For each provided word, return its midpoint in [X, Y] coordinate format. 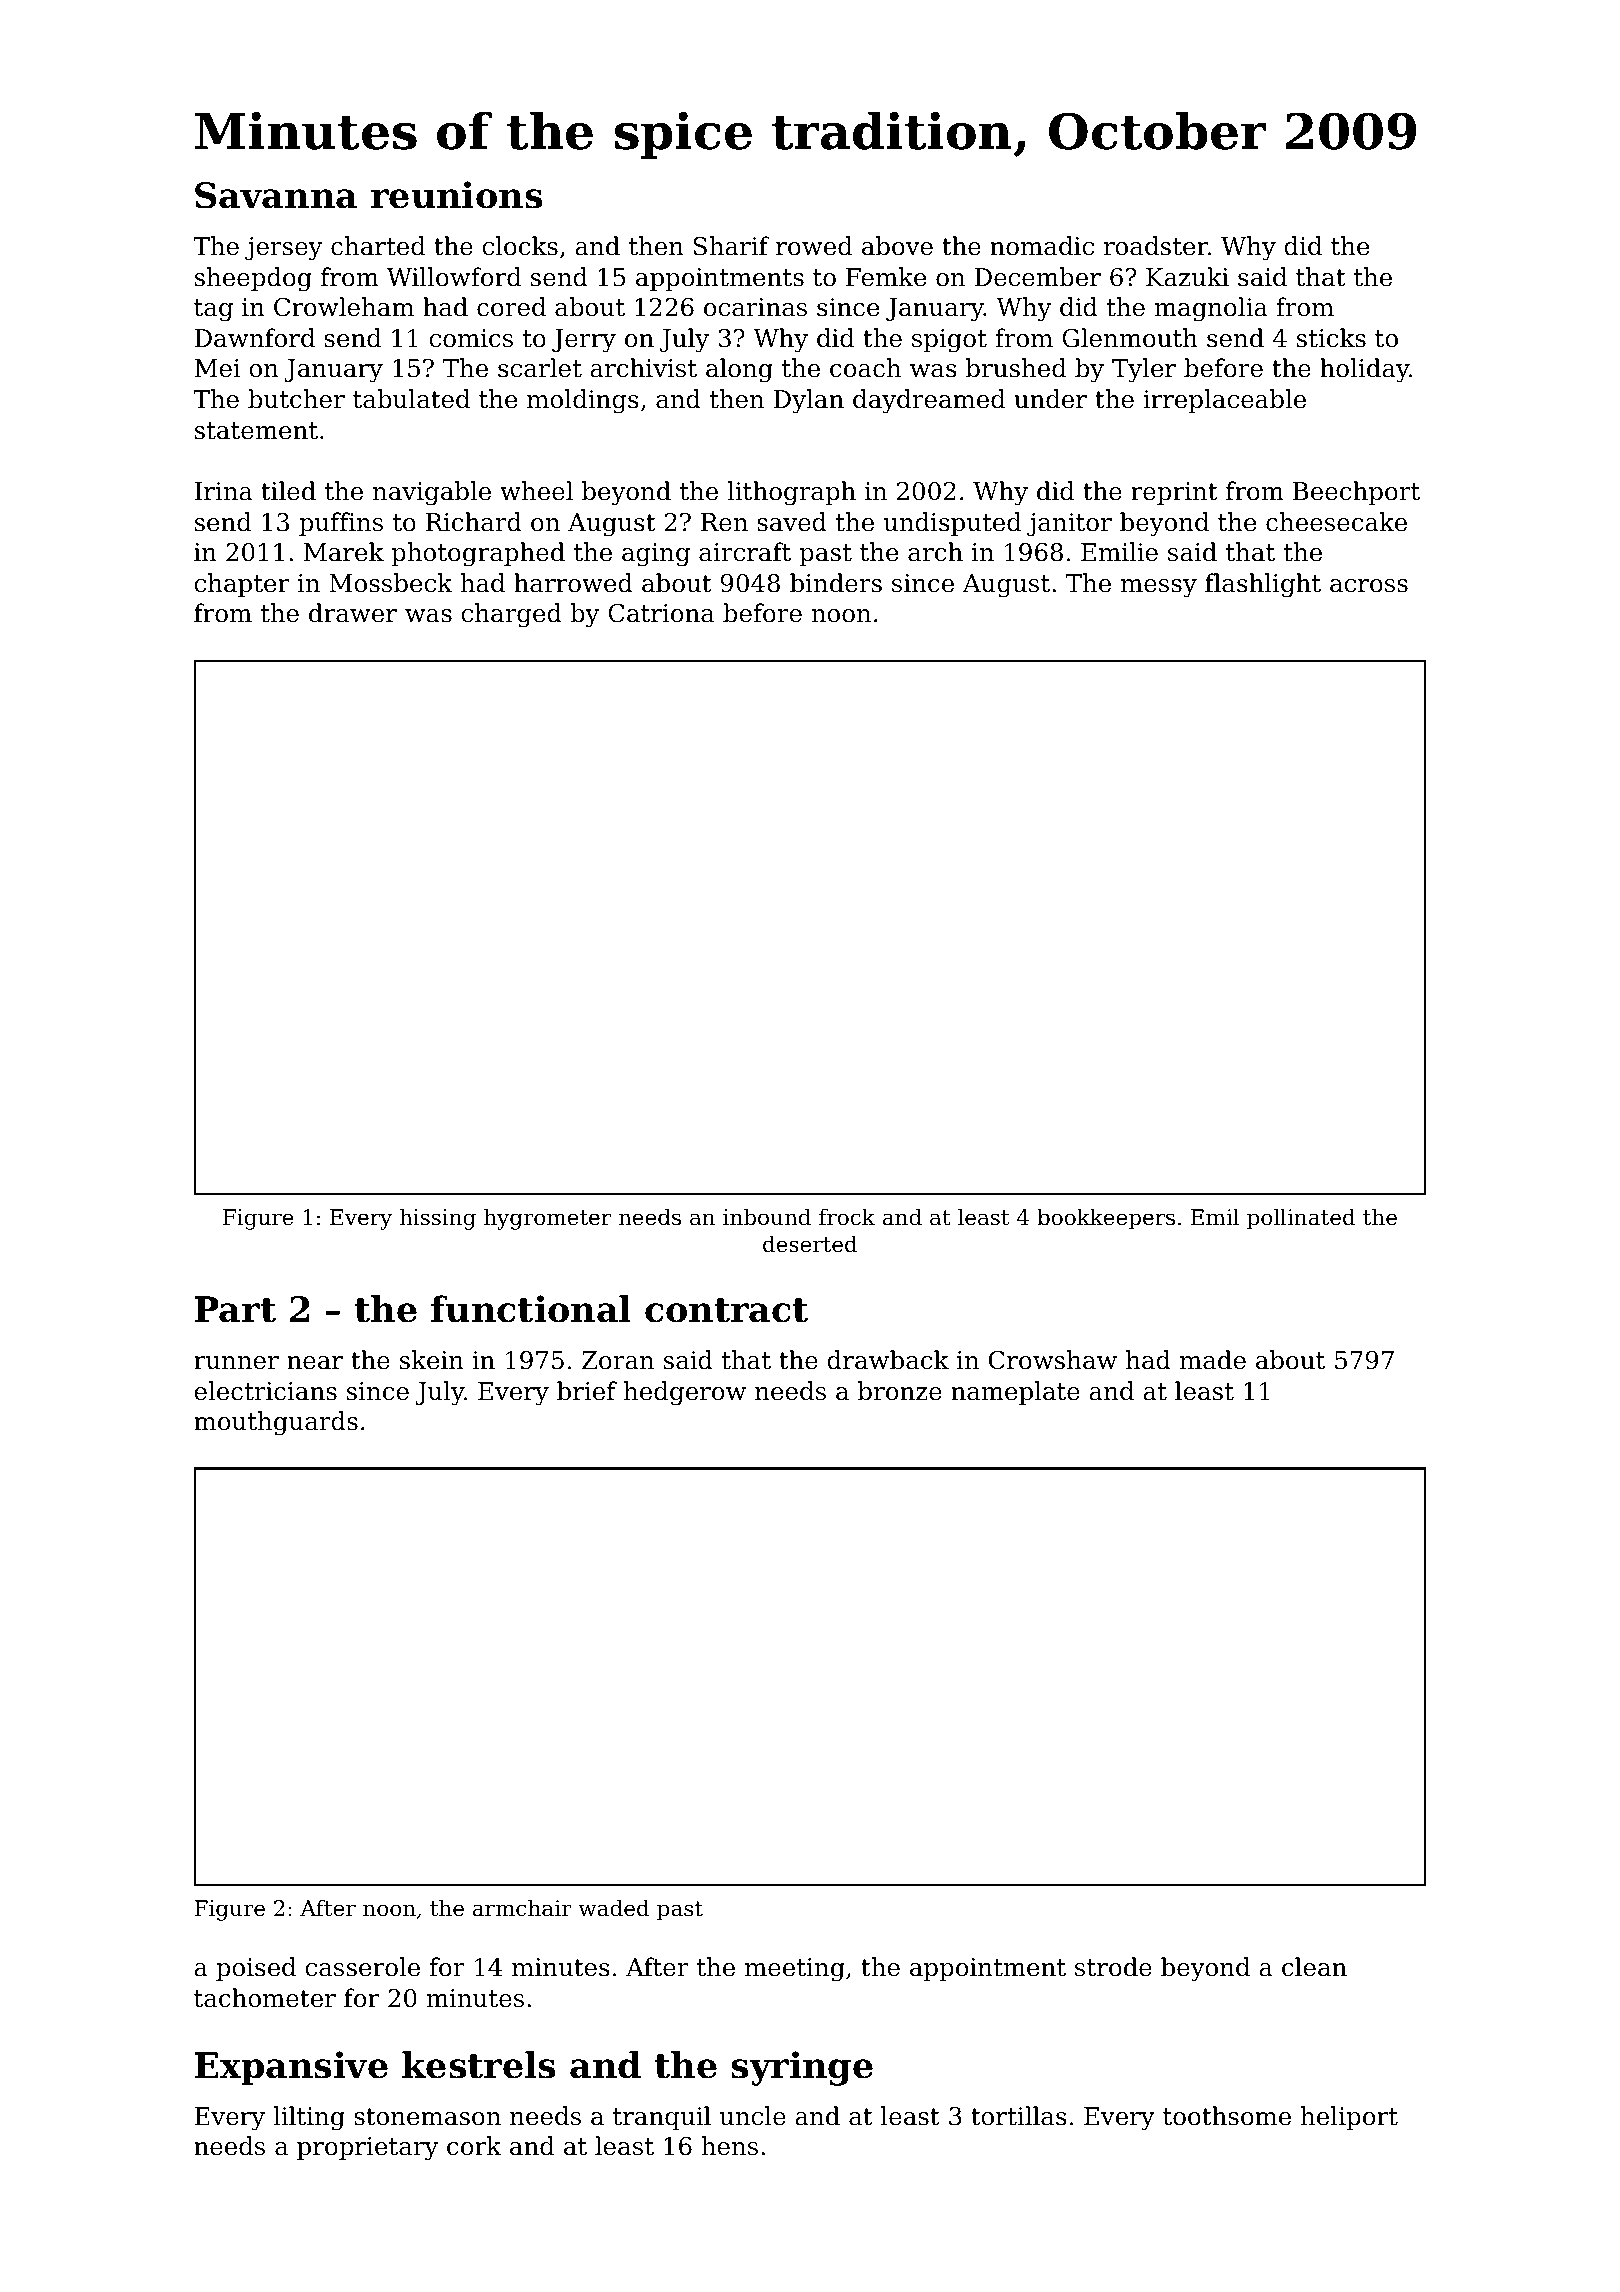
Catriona [661, 613]
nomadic [1042, 246]
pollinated [1301, 1219]
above [897, 246]
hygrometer [547, 1219]
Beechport [1356, 493]
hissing [438, 1219]
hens [730, 2146]
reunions [457, 195]
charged [511, 615]
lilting [309, 2118]
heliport [1349, 2118]
